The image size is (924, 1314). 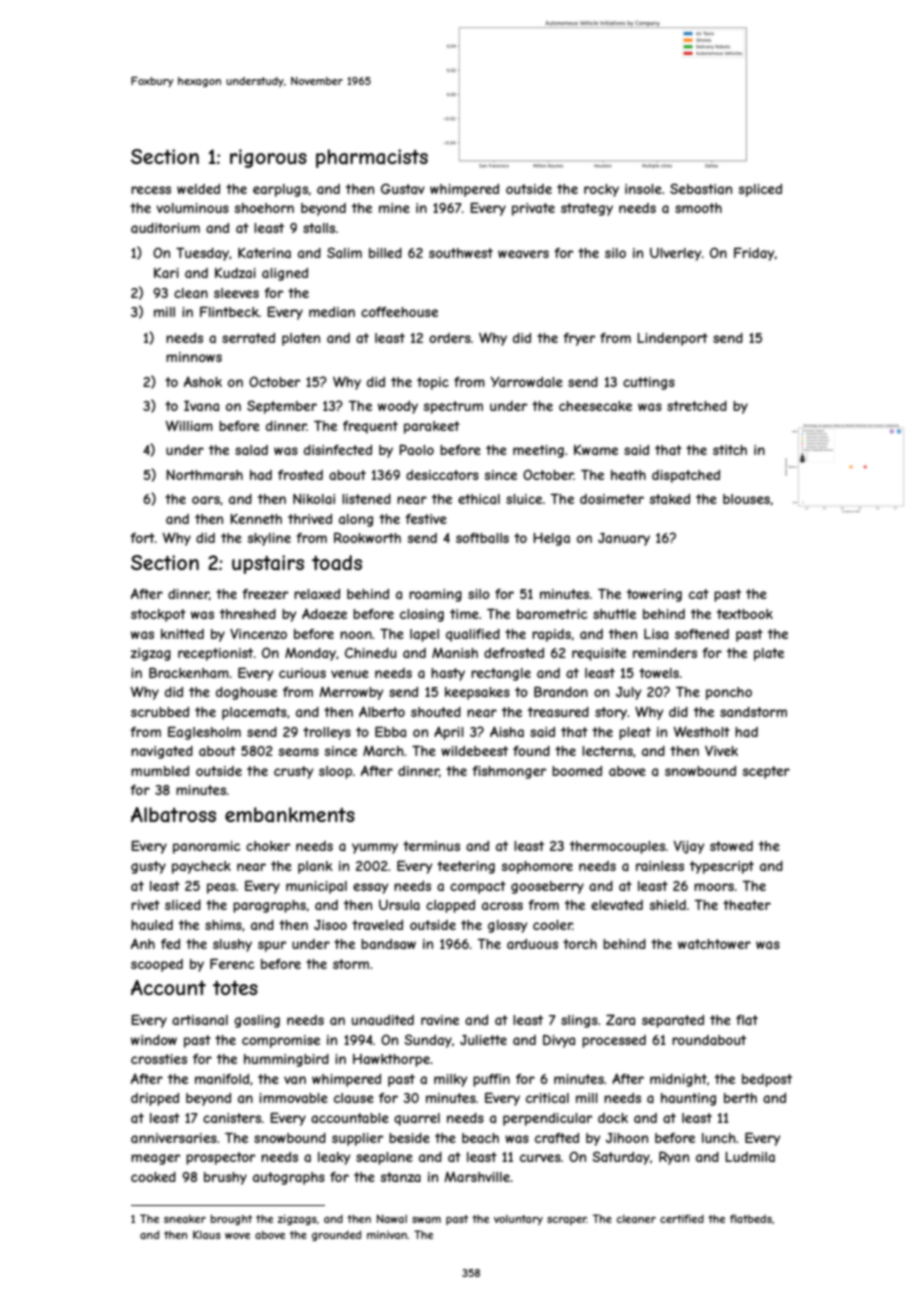 What do you see at coordinates (672, 339) in the screenshot?
I see `Lindenport` at bounding box center [672, 339].
